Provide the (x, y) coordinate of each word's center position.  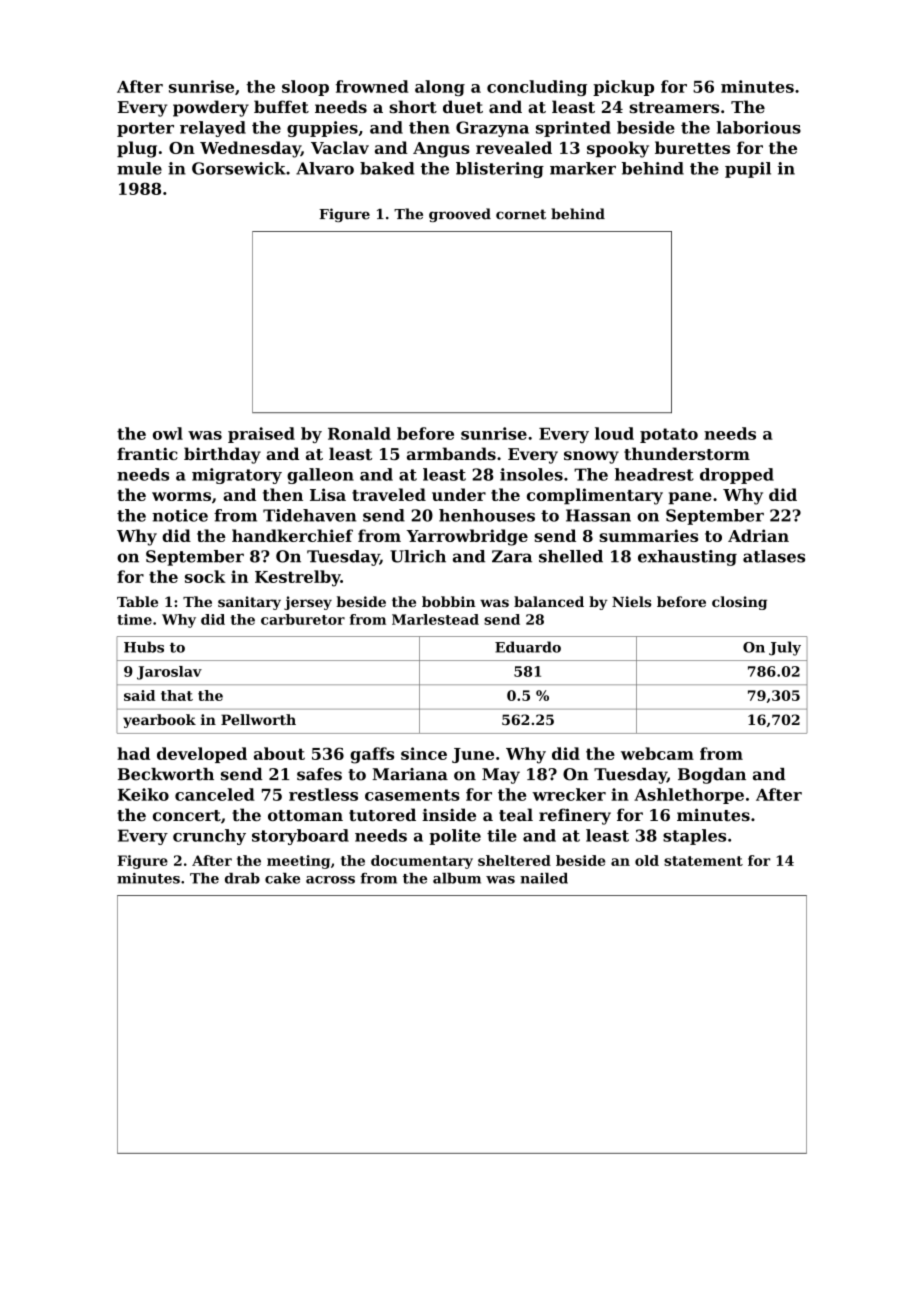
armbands (451, 453)
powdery (211, 108)
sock (205, 576)
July (785, 648)
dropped (737, 476)
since (424, 753)
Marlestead (435, 619)
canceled (215, 794)
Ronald (359, 433)
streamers (674, 107)
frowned (372, 86)
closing (739, 603)
